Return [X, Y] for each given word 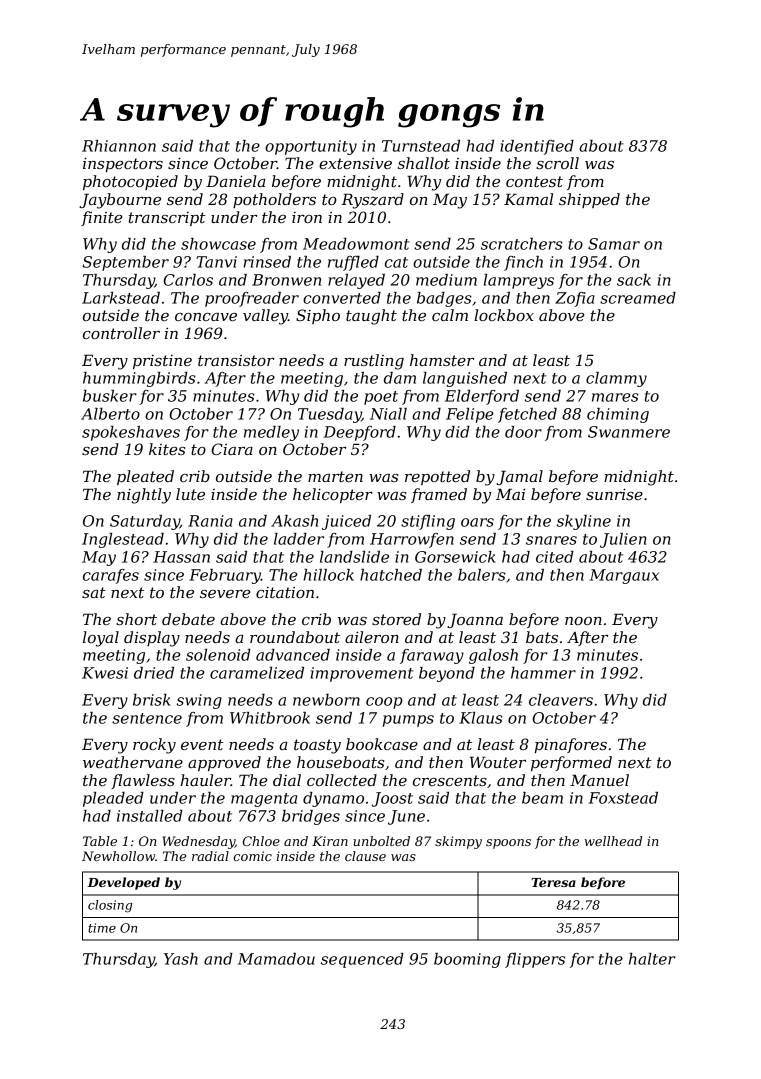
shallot [424, 163]
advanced [293, 655]
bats [542, 637]
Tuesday [329, 415]
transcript [167, 219]
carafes [111, 576]
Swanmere [629, 432]
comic [252, 856]
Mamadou [276, 959]
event [202, 744]
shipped [589, 200]
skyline [584, 522]
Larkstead [121, 298]
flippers [535, 960]
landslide [354, 557]
